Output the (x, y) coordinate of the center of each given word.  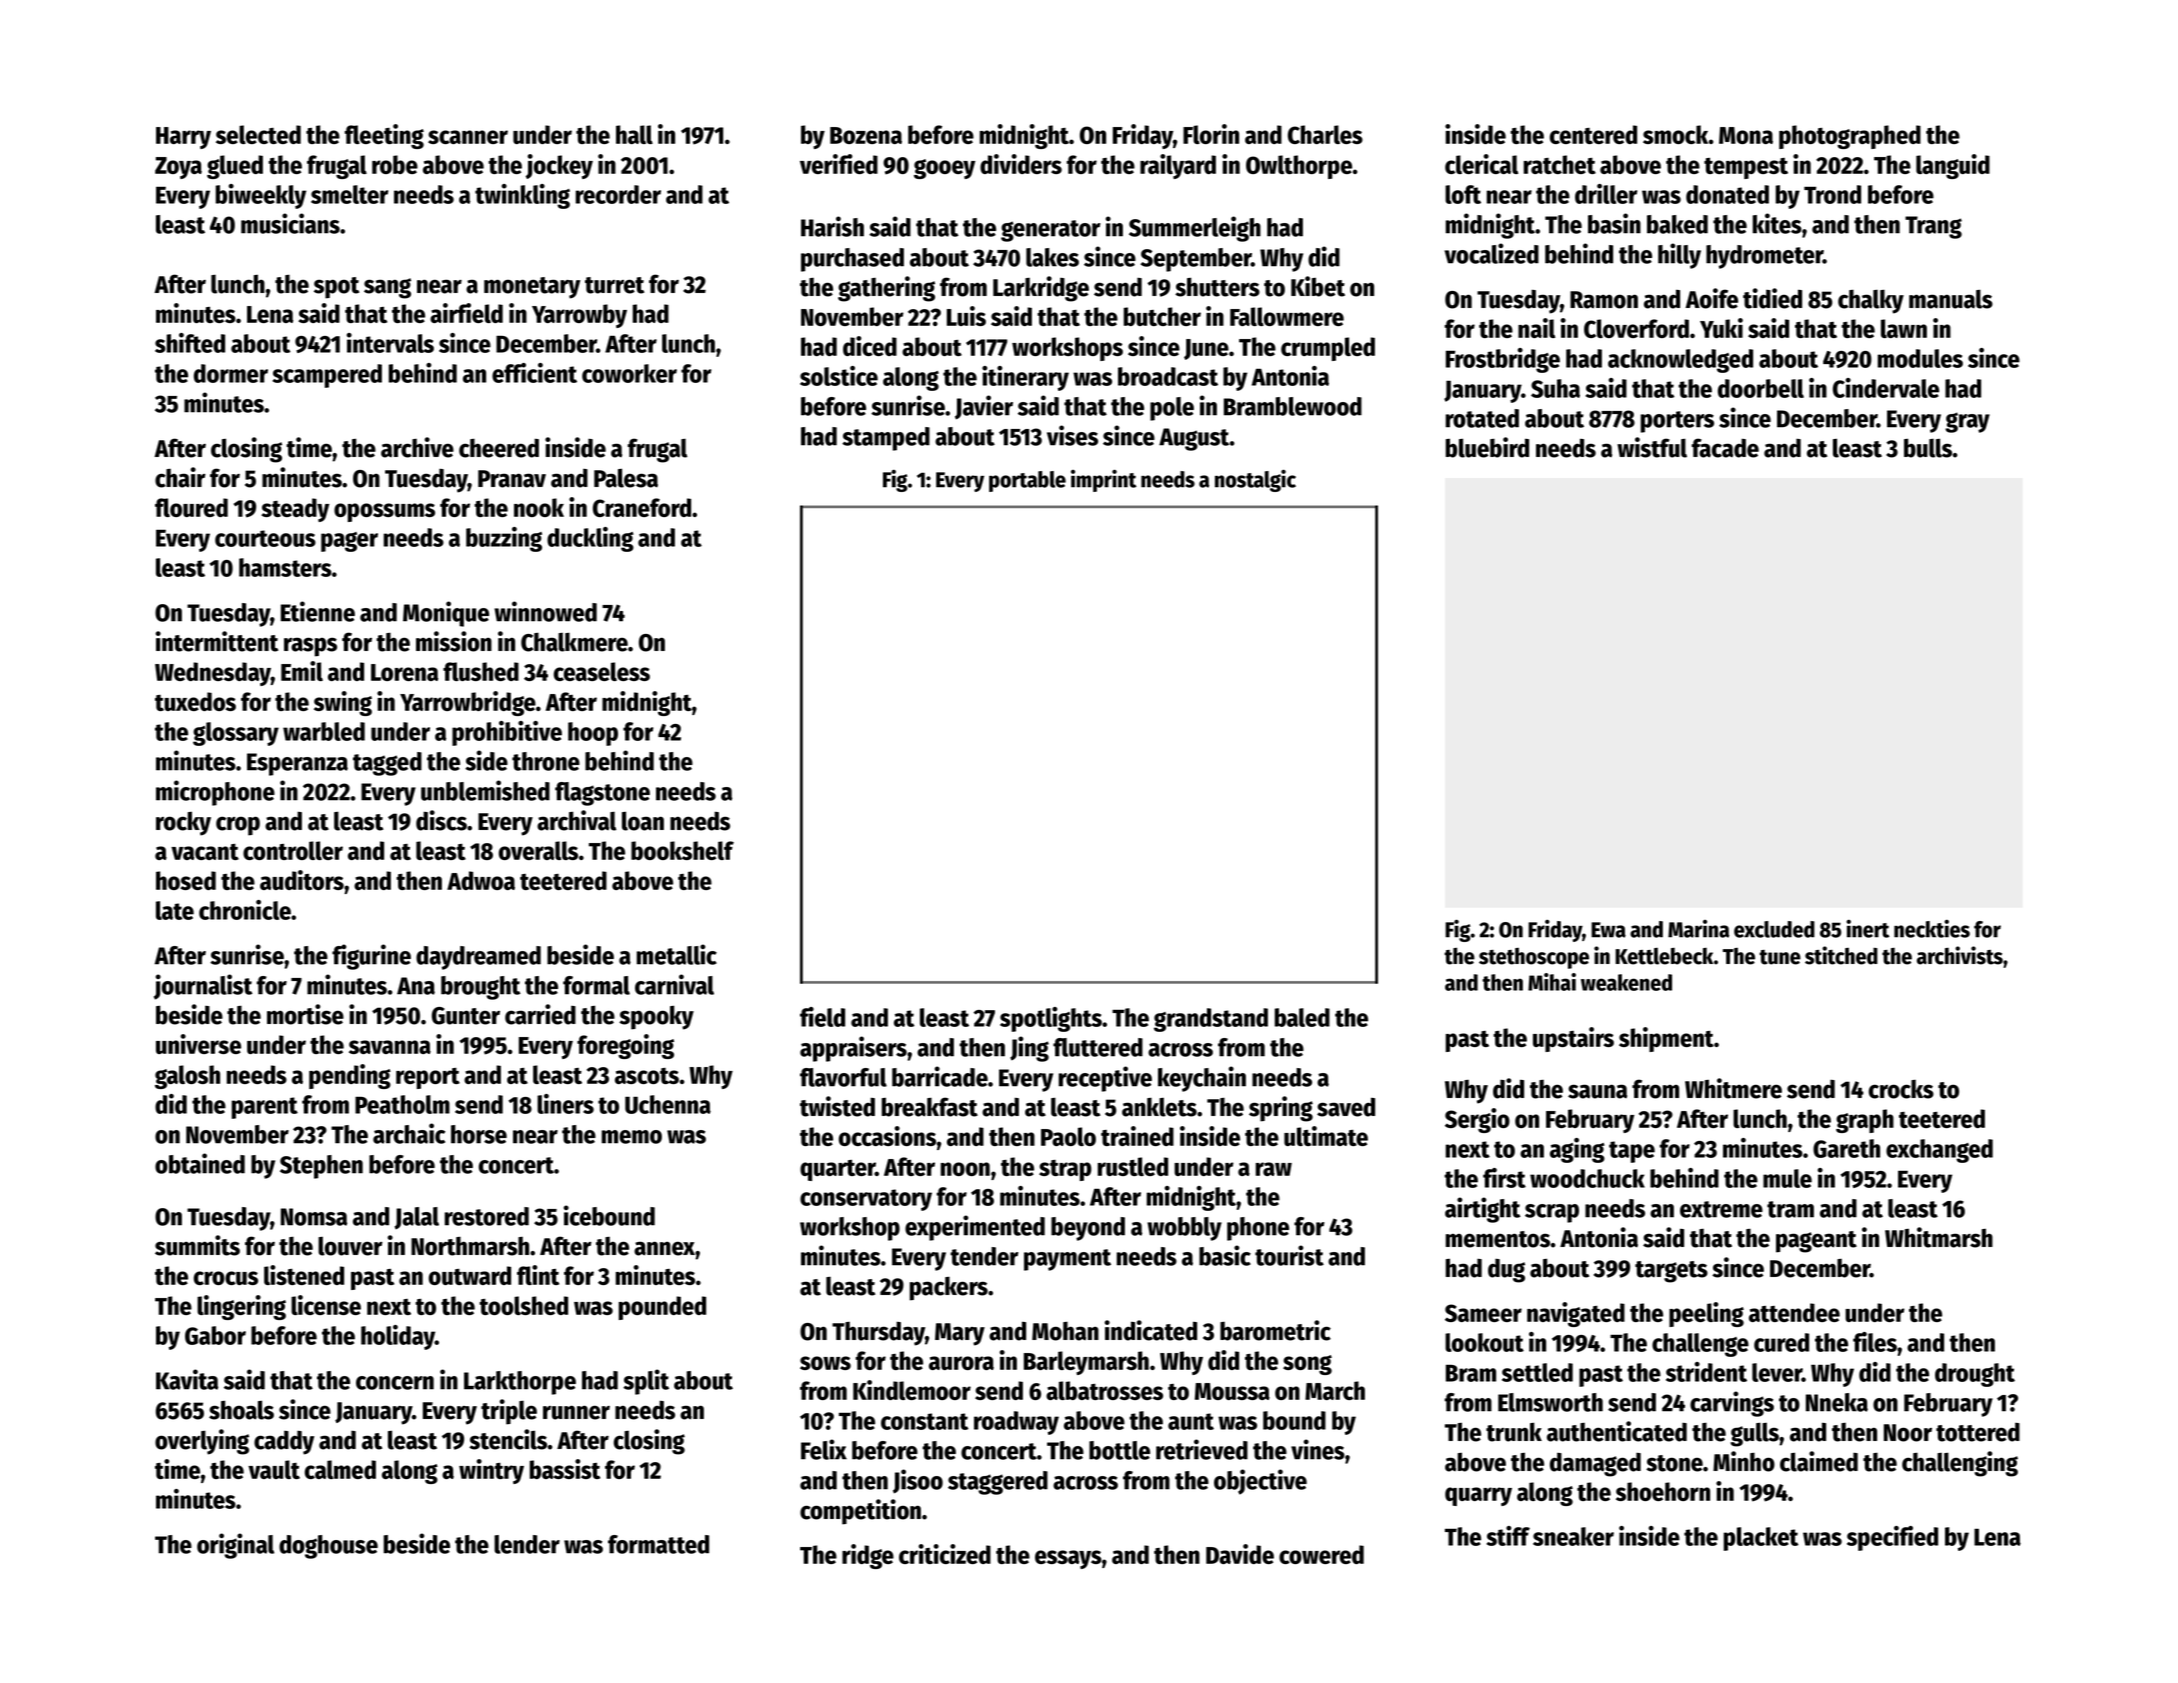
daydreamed (478, 958)
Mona (1746, 135)
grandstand (1211, 1020)
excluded (1774, 929)
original (235, 1546)
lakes (1052, 257)
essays (1068, 1559)
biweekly (261, 196)
